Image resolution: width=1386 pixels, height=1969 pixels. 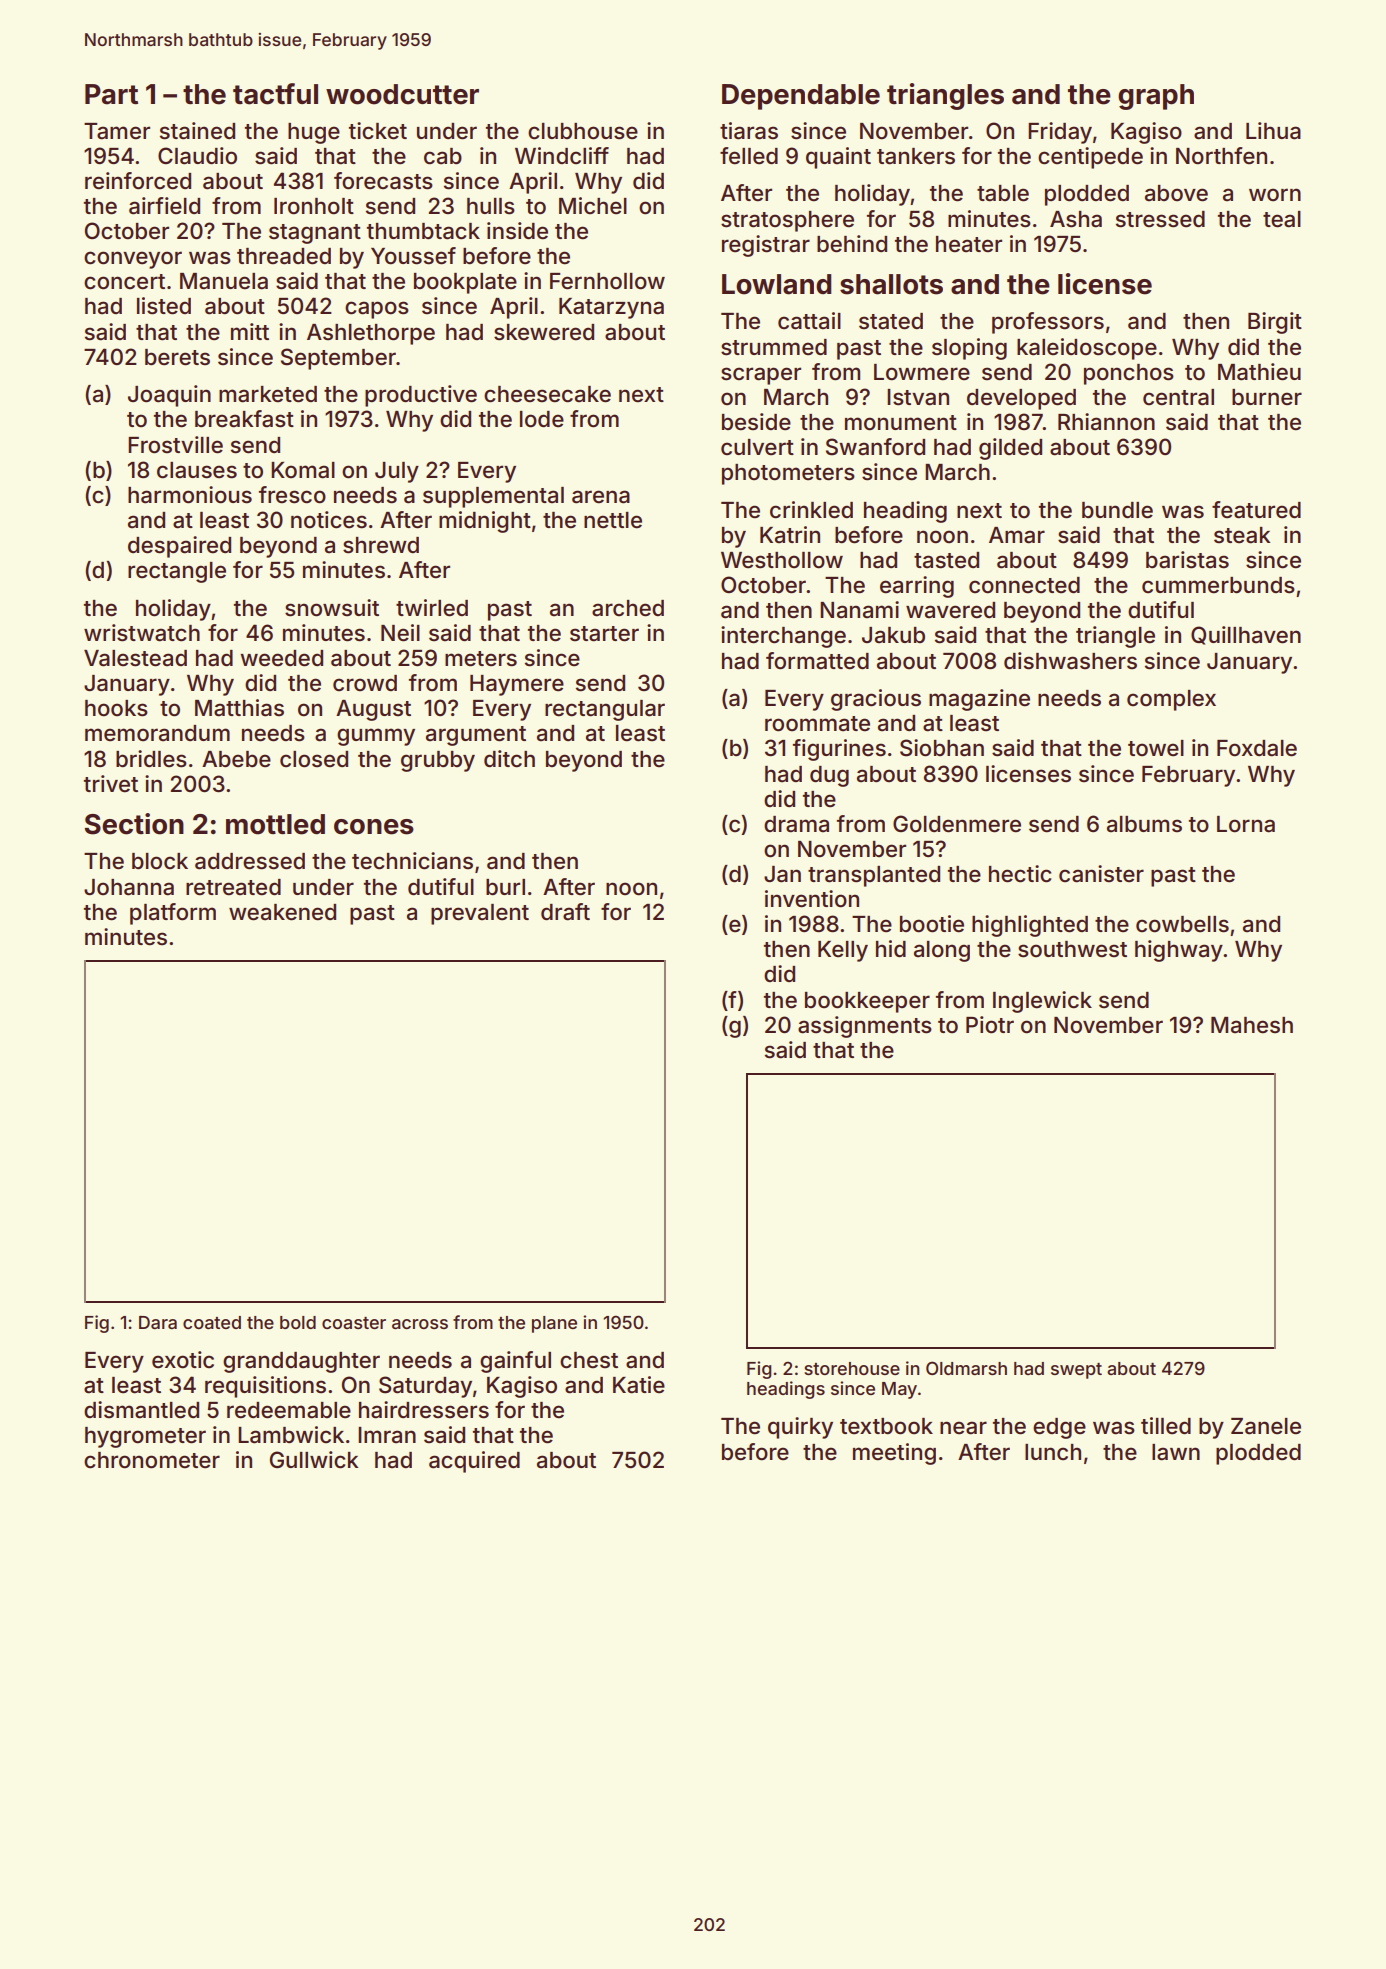 I want to click on July, so click(x=397, y=472).
